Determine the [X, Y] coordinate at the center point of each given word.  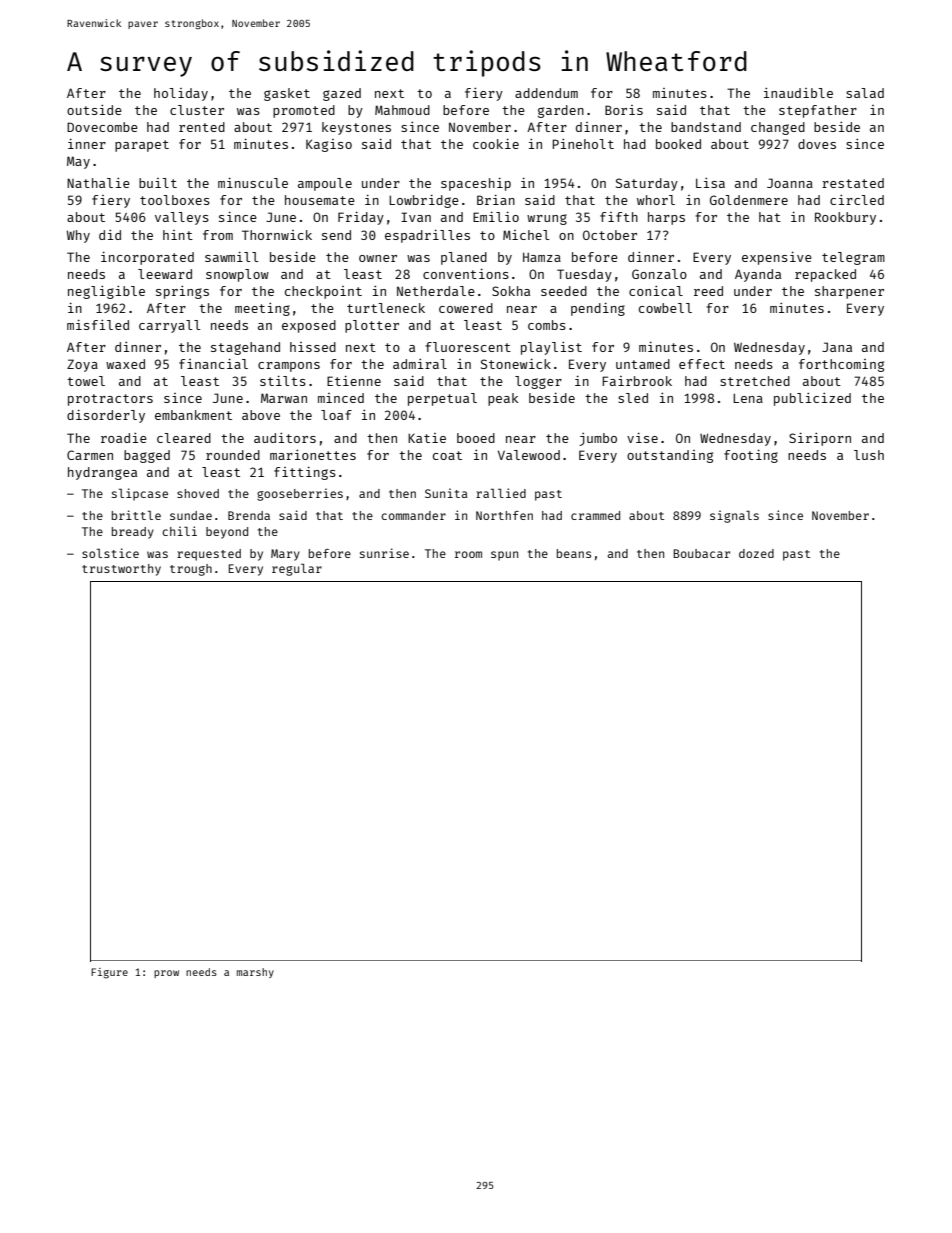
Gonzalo [659, 274]
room [468, 554]
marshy [255, 973]
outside [94, 110]
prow [166, 974]
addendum [546, 93]
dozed [756, 553]
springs [182, 292]
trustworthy [121, 570]
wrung [547, 219]
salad [865, 93]
